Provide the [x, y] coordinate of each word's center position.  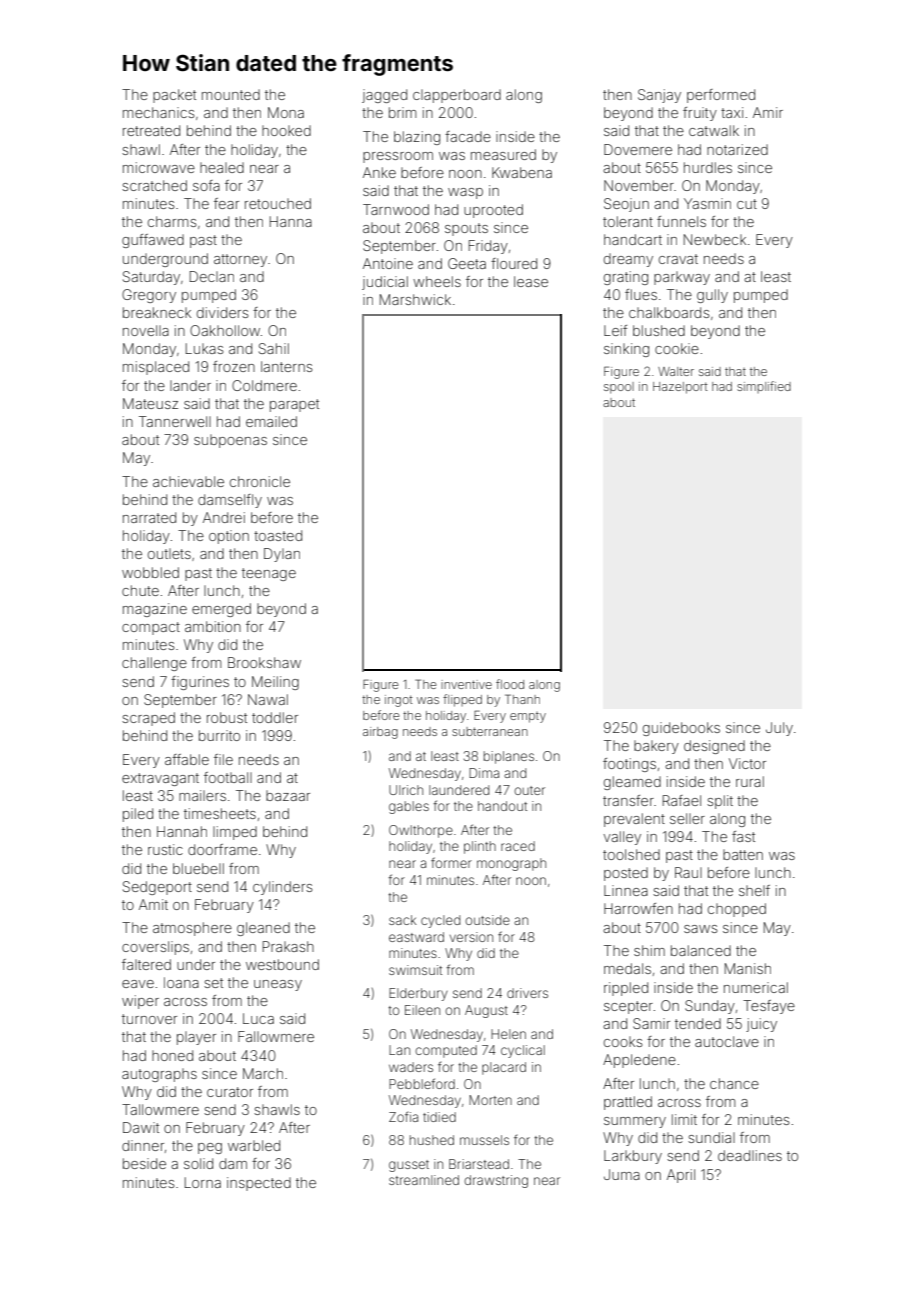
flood [510, 684]
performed [721, 96]
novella [146, 330]
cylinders [282, 888]
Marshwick [415, 299]
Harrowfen [638, 908]
